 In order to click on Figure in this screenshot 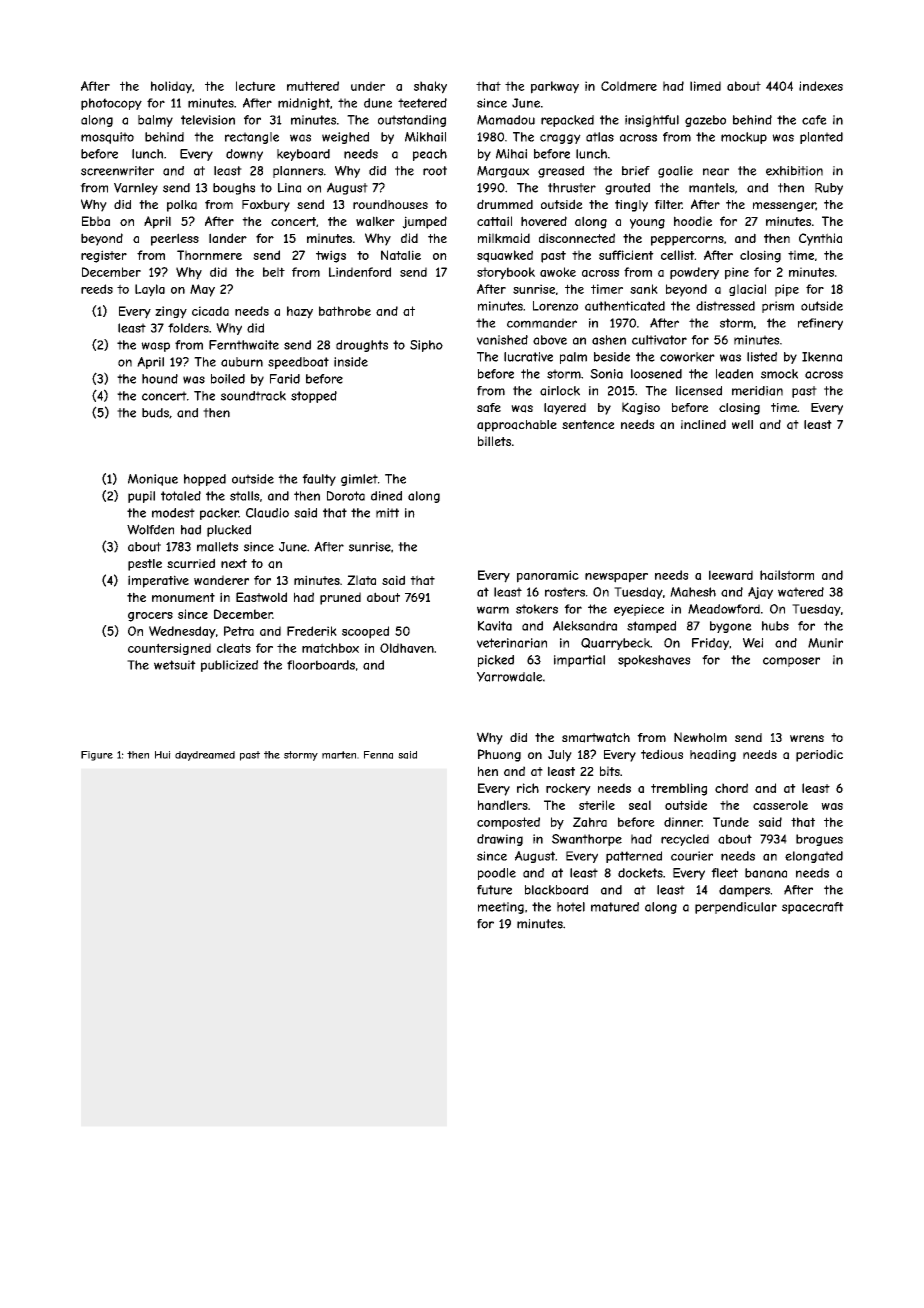, I will do `click(97, 756)`.
